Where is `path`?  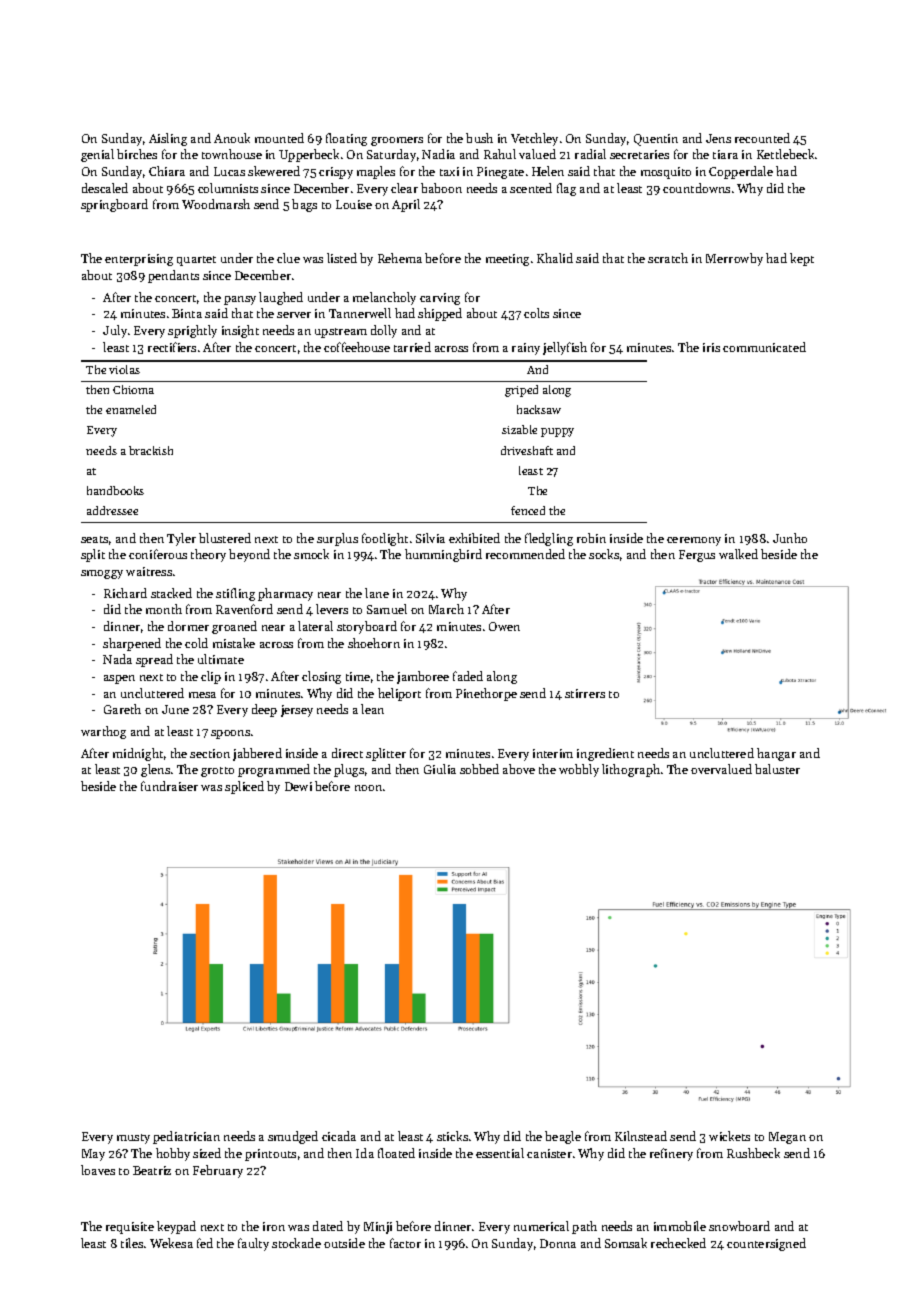 path is located at coordinates (584, 1227).
